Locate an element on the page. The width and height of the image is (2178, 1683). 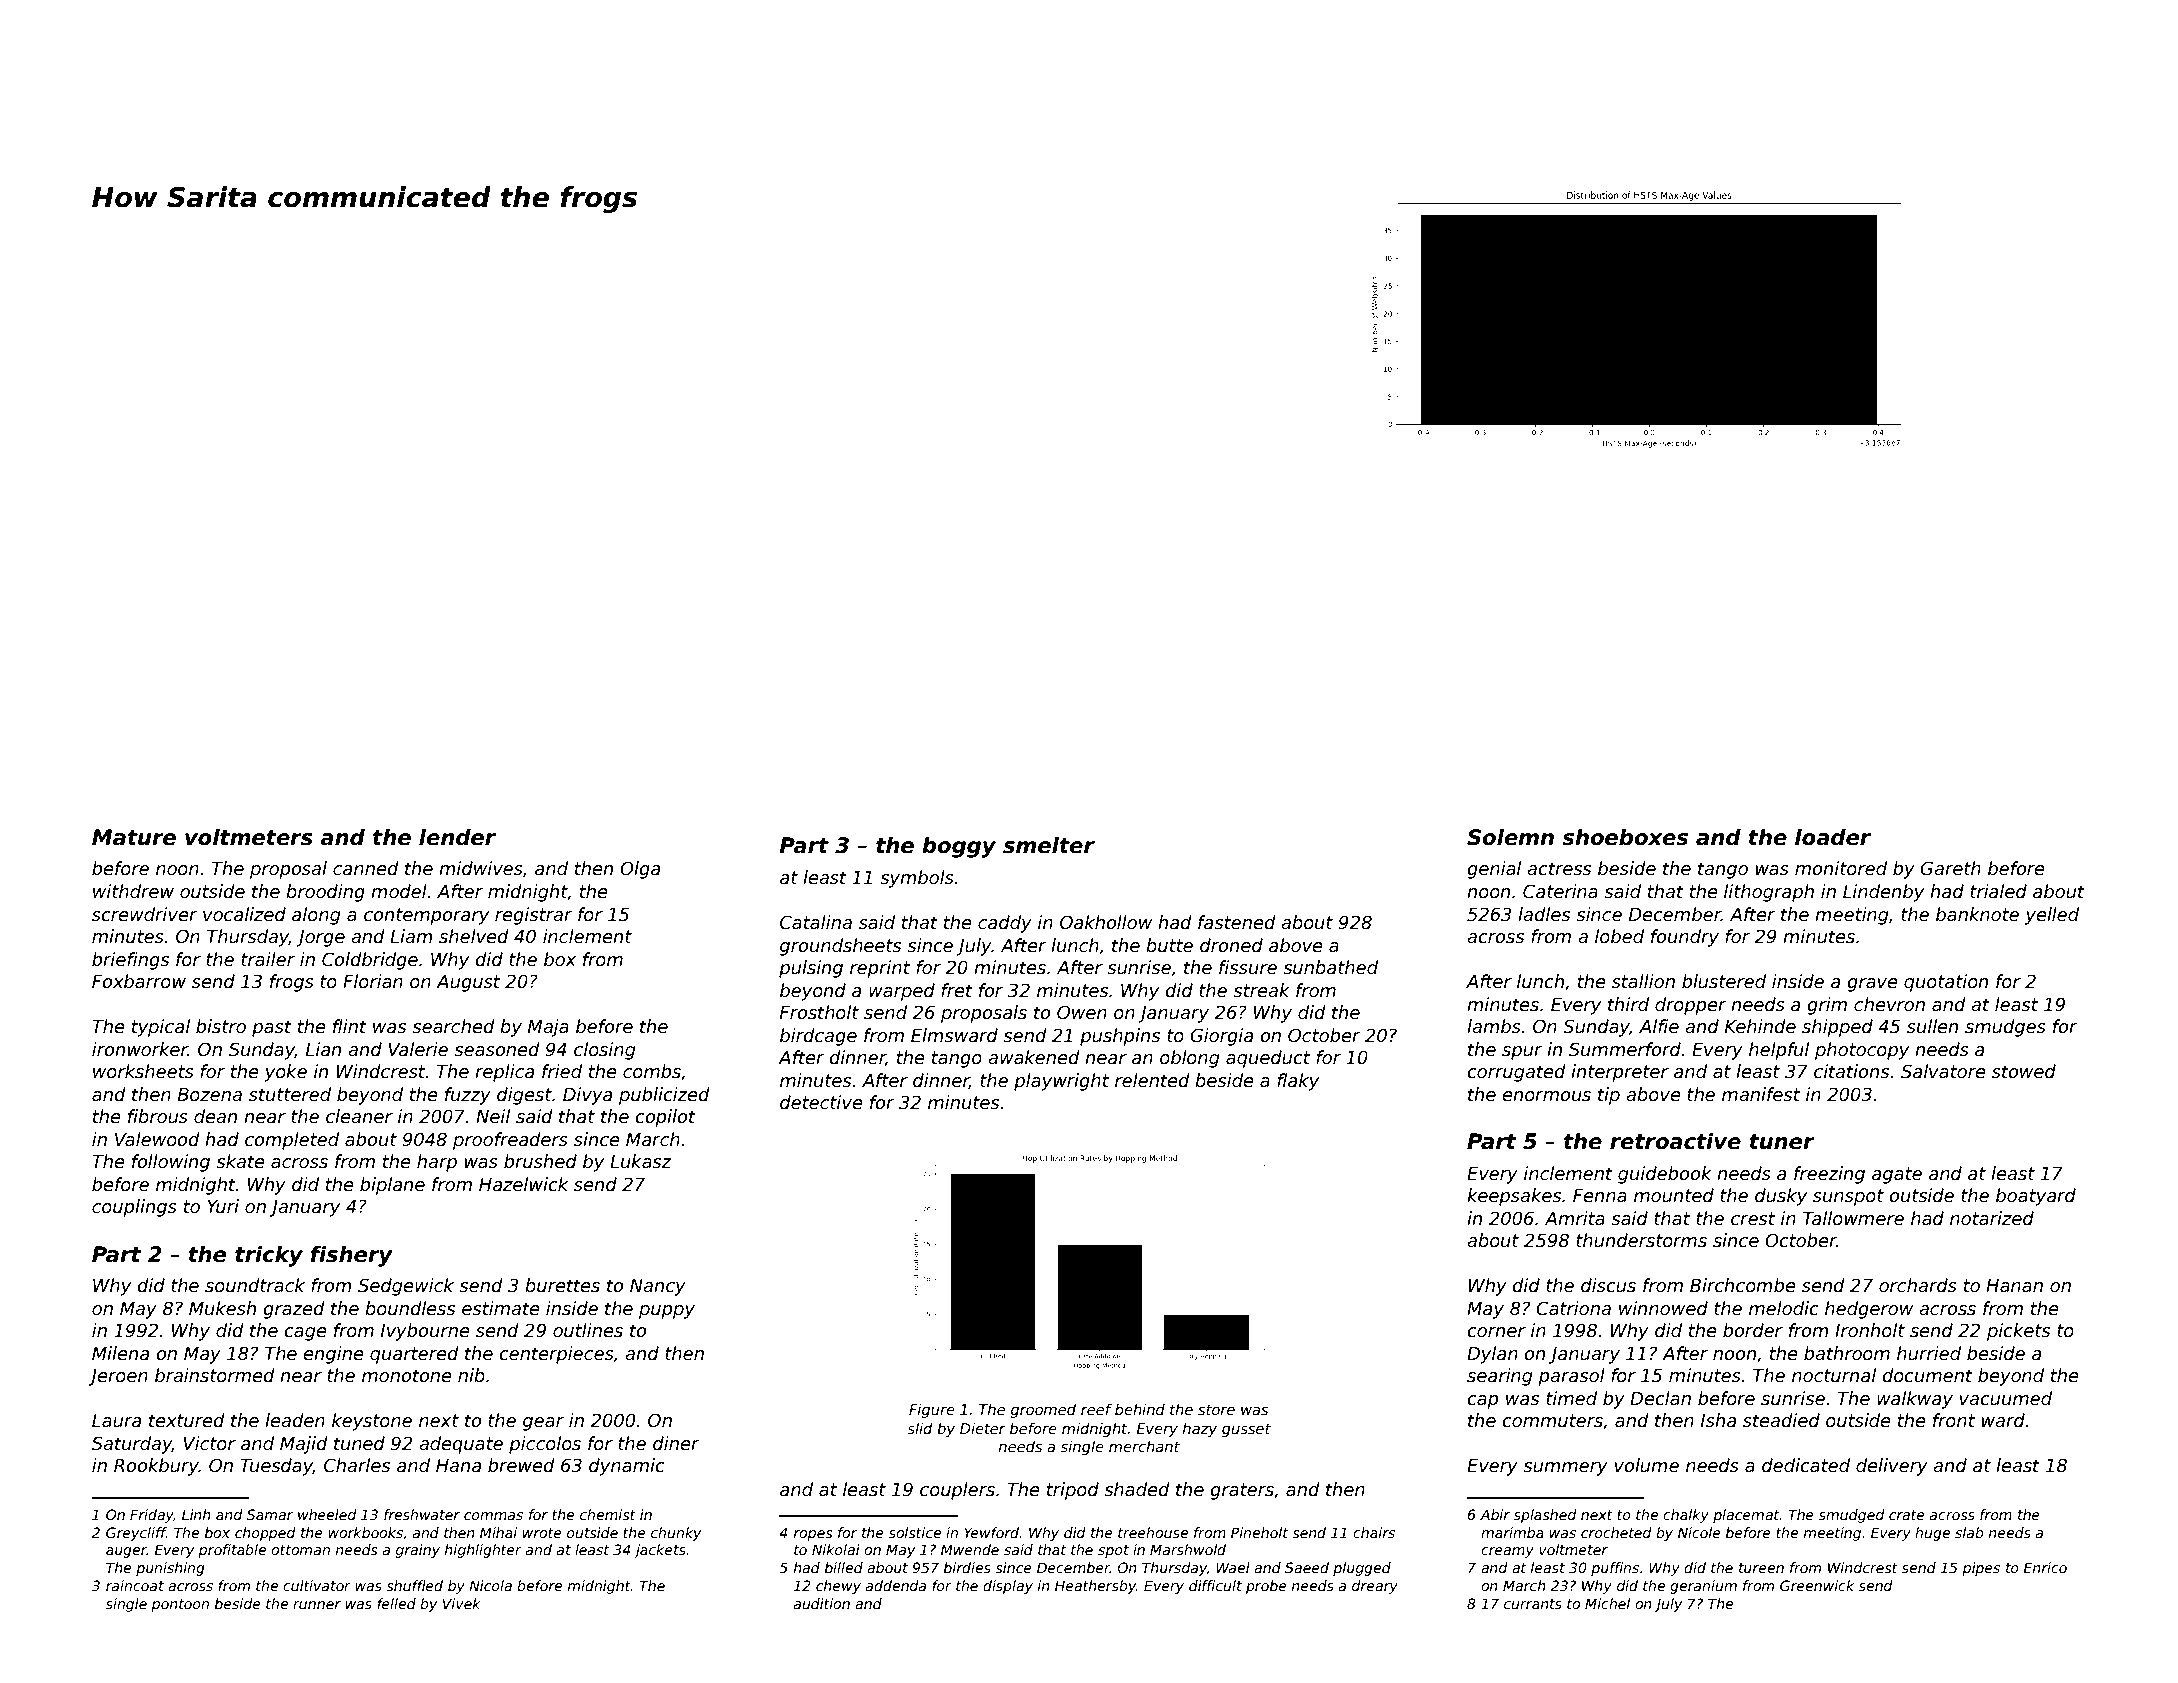
smelter is located at coordinates (1049, 845).
